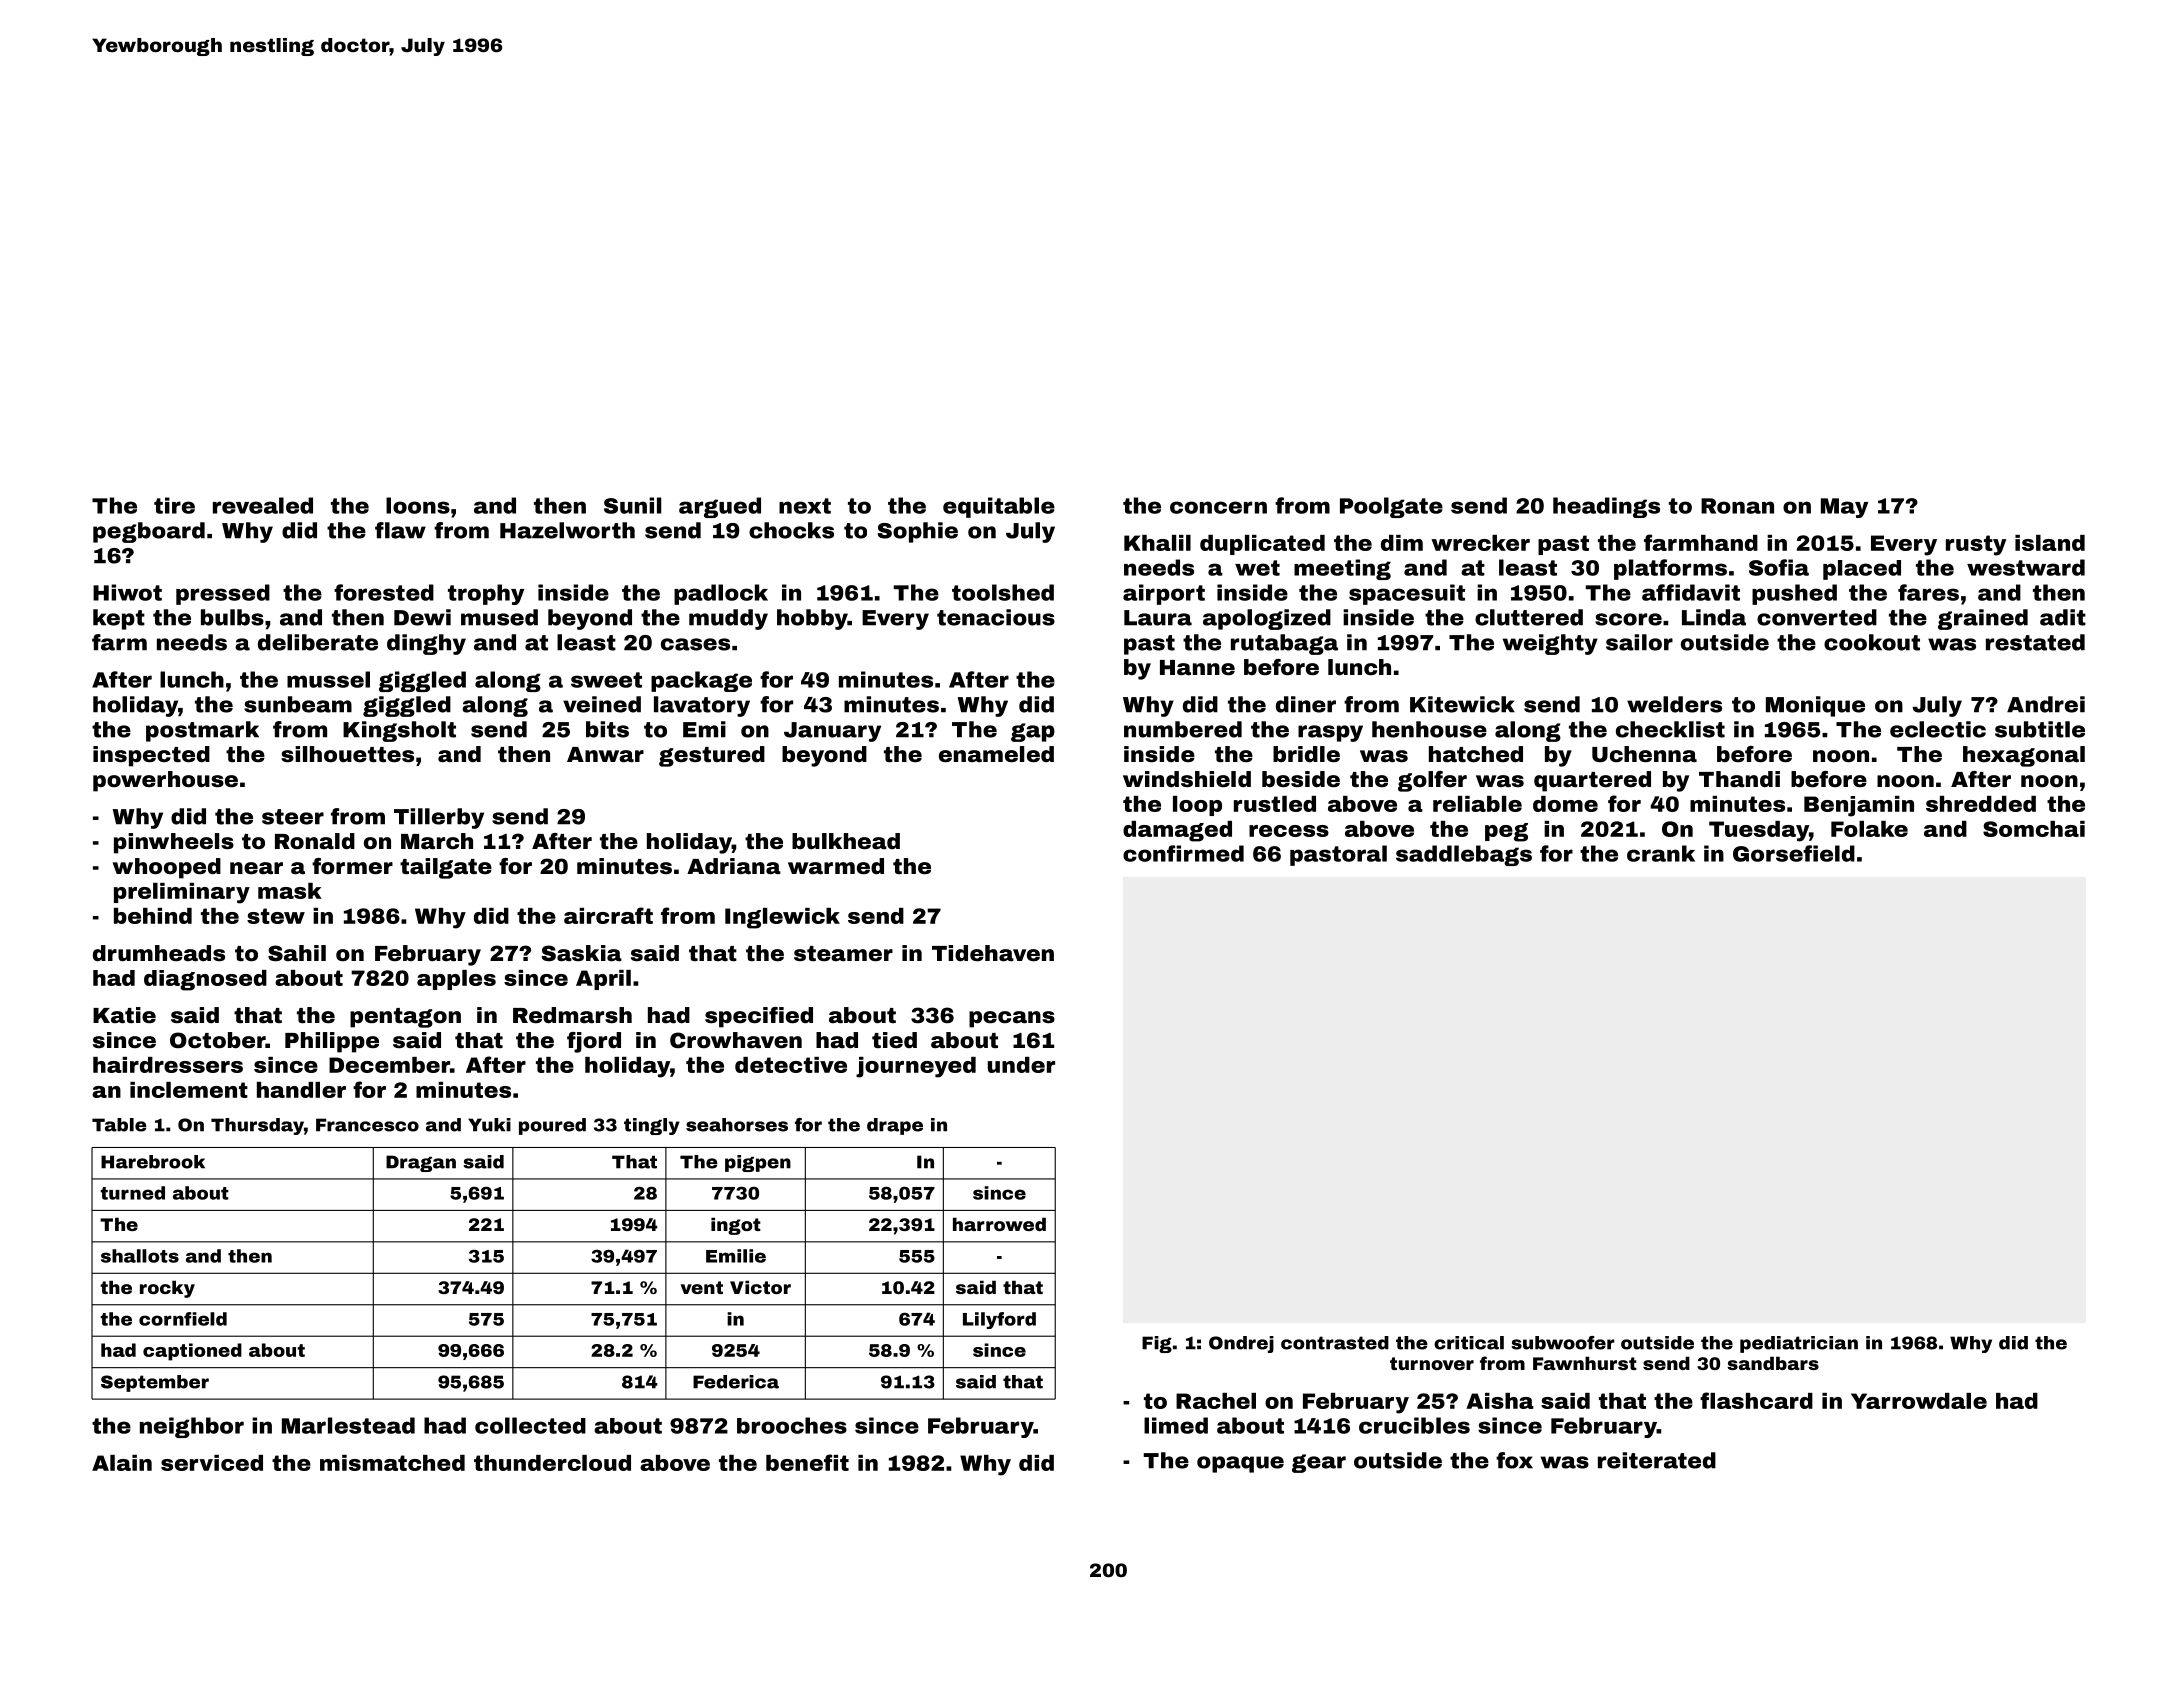 Image resolution: width=2178 pixels, height=1683 pixels. What do you see at coordinates (805, 506) in the image?
I see `next` at bounding box center [805, 506].
